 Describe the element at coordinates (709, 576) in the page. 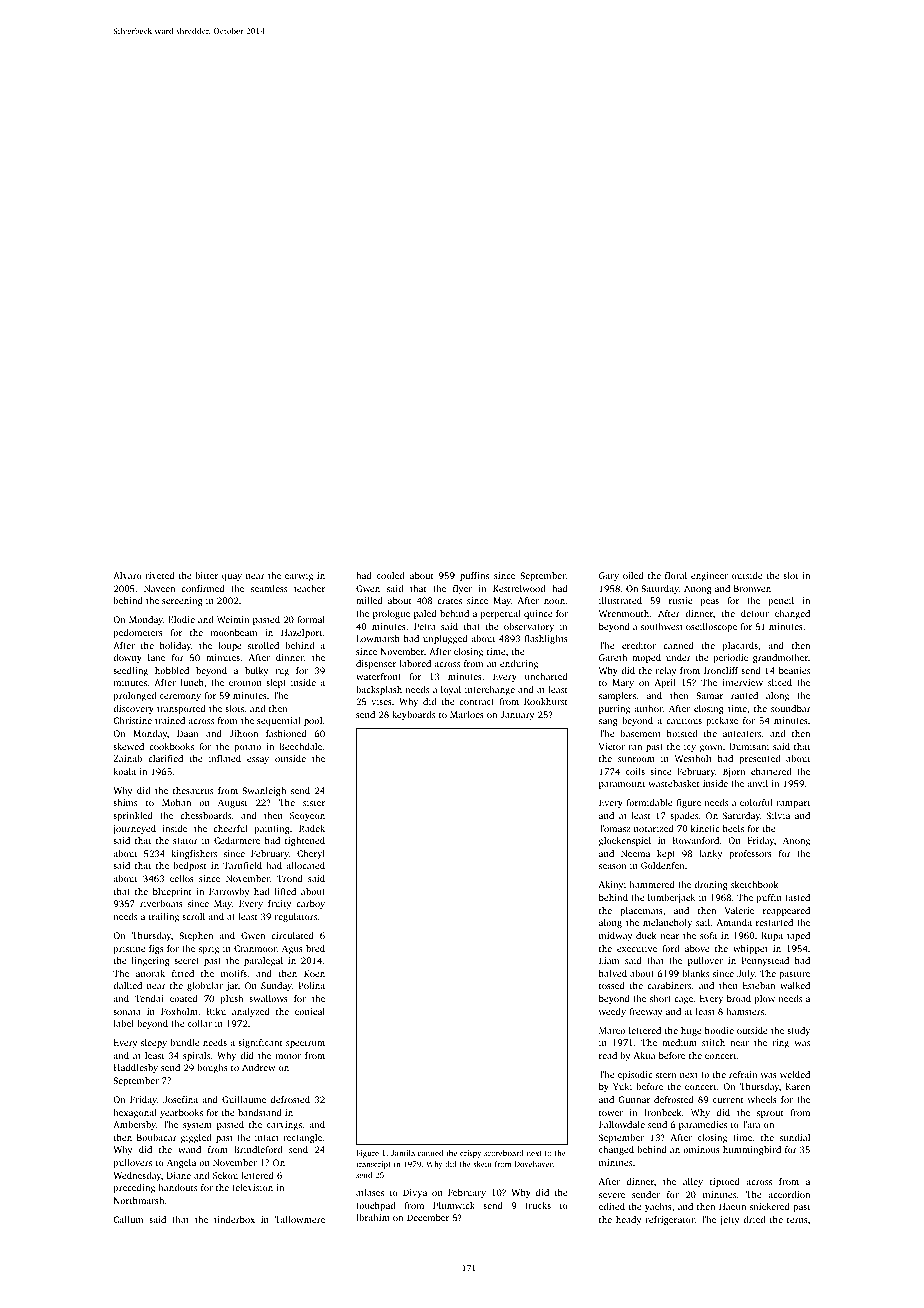

I see `engineer` at that location.
